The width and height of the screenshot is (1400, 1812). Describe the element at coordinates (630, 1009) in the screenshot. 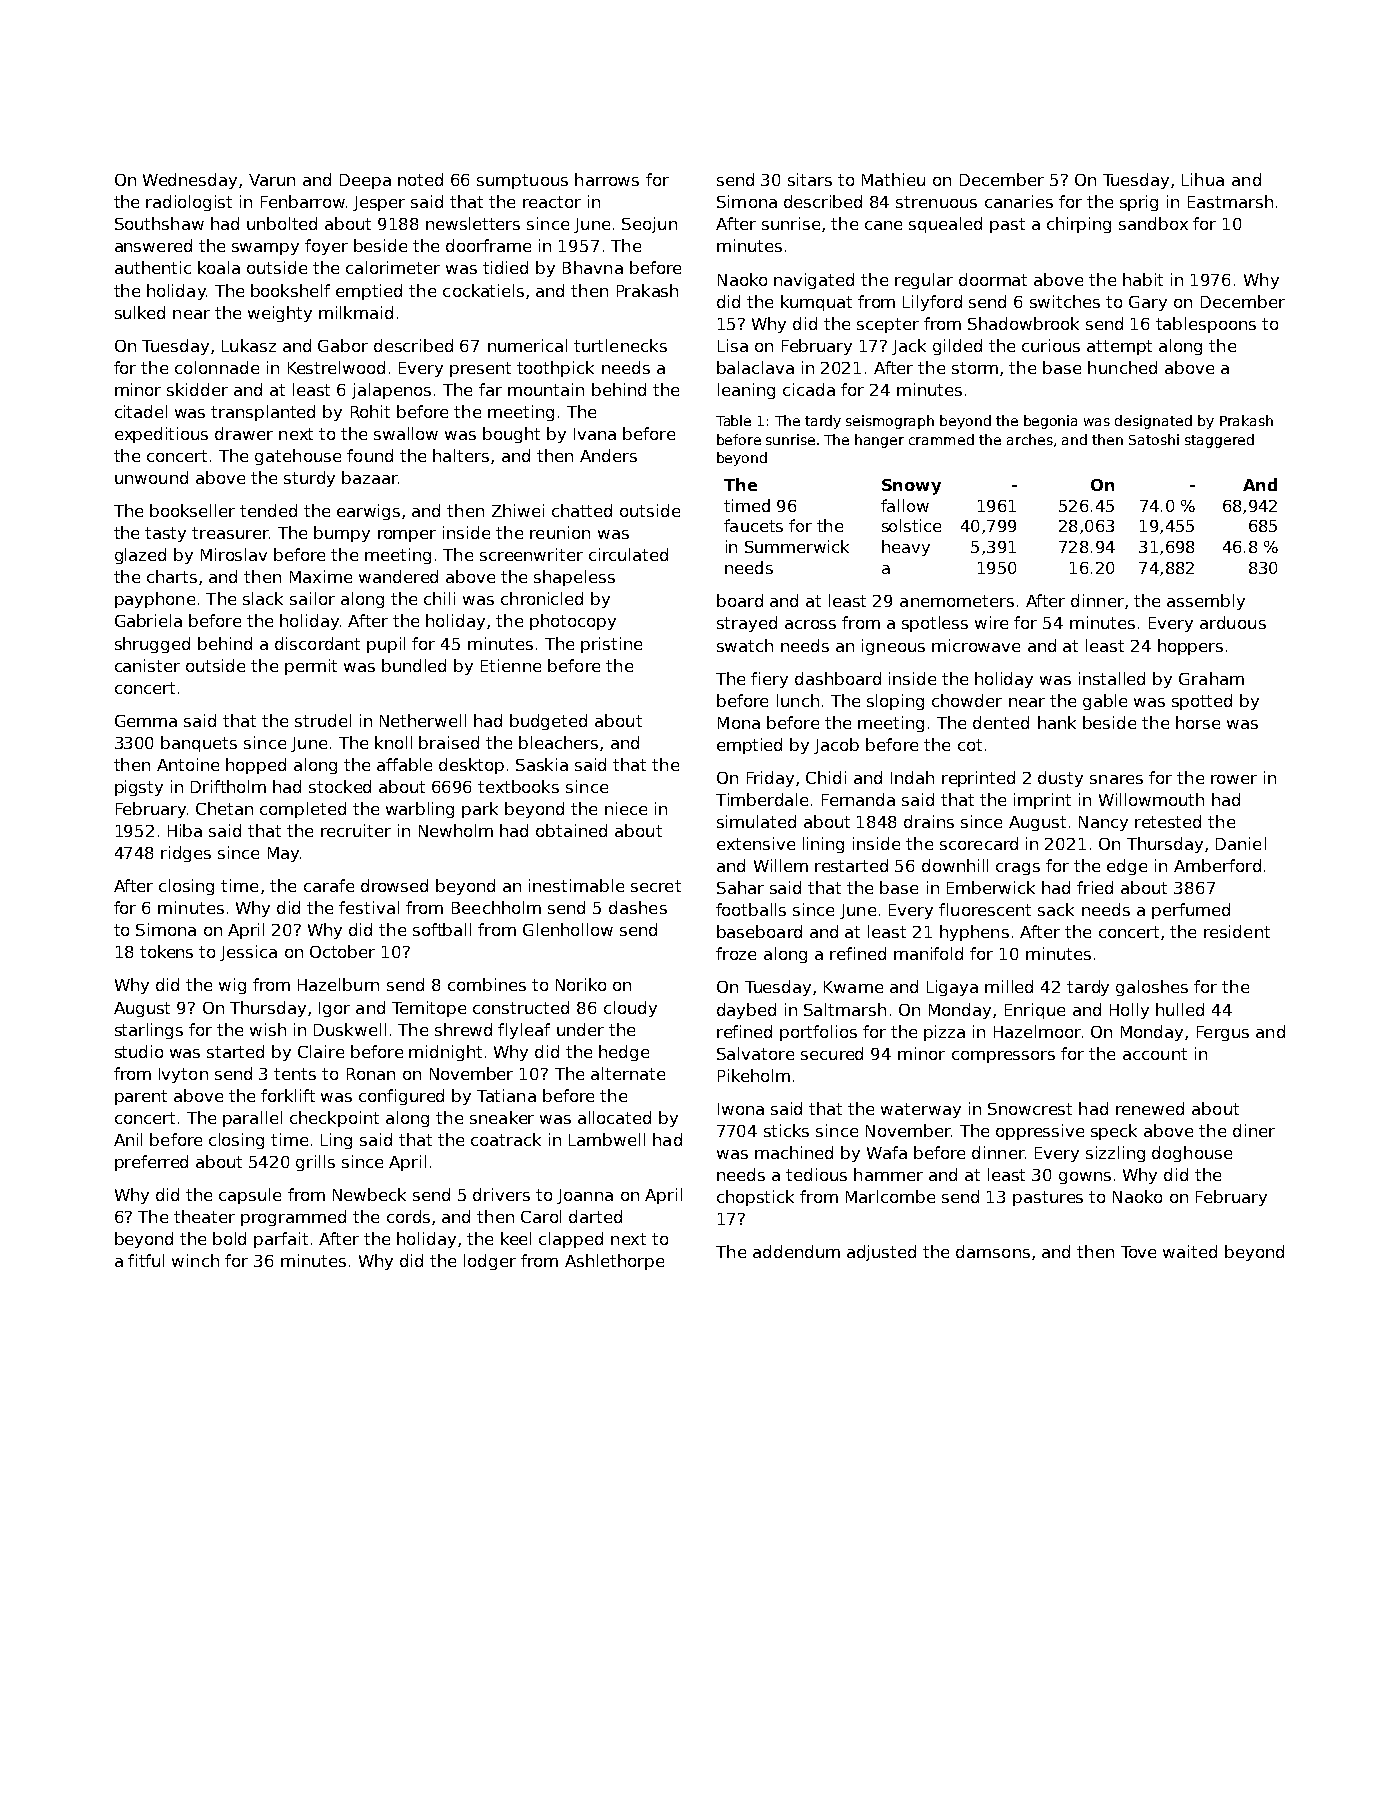

I see `cloudy` at that location.
